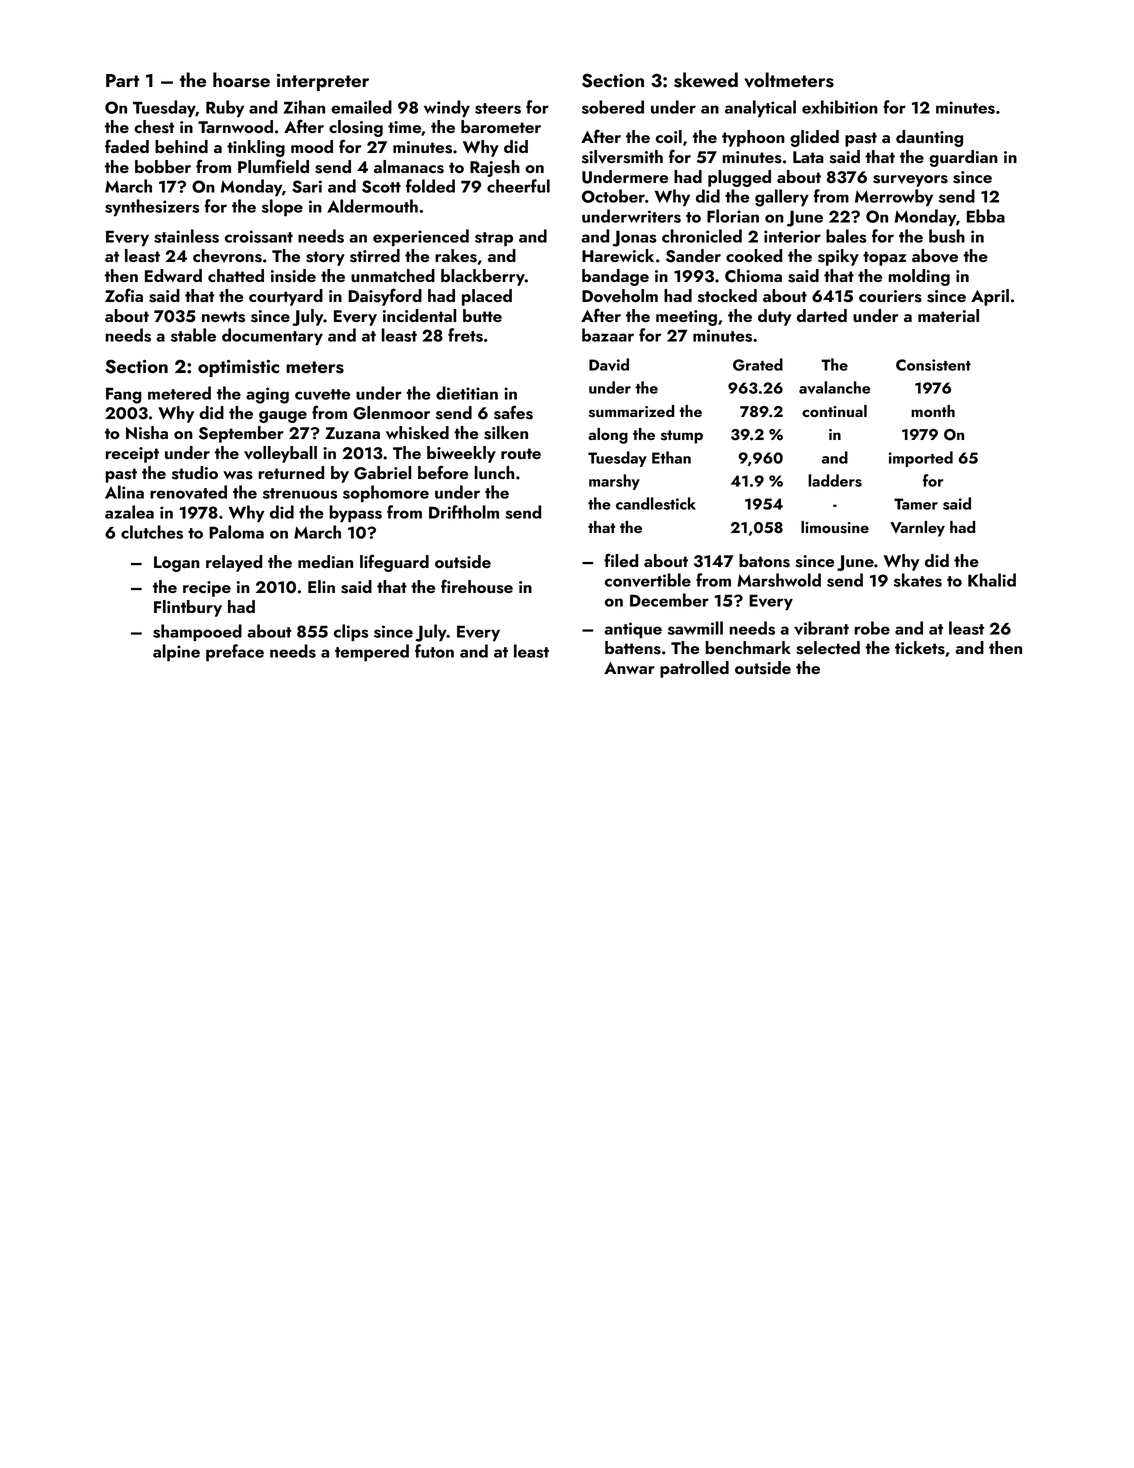 This screenshot has height=1468, width=1134. Describe the element at coordinates (235, 652) in the screenshot. I see `preface` at that location.
